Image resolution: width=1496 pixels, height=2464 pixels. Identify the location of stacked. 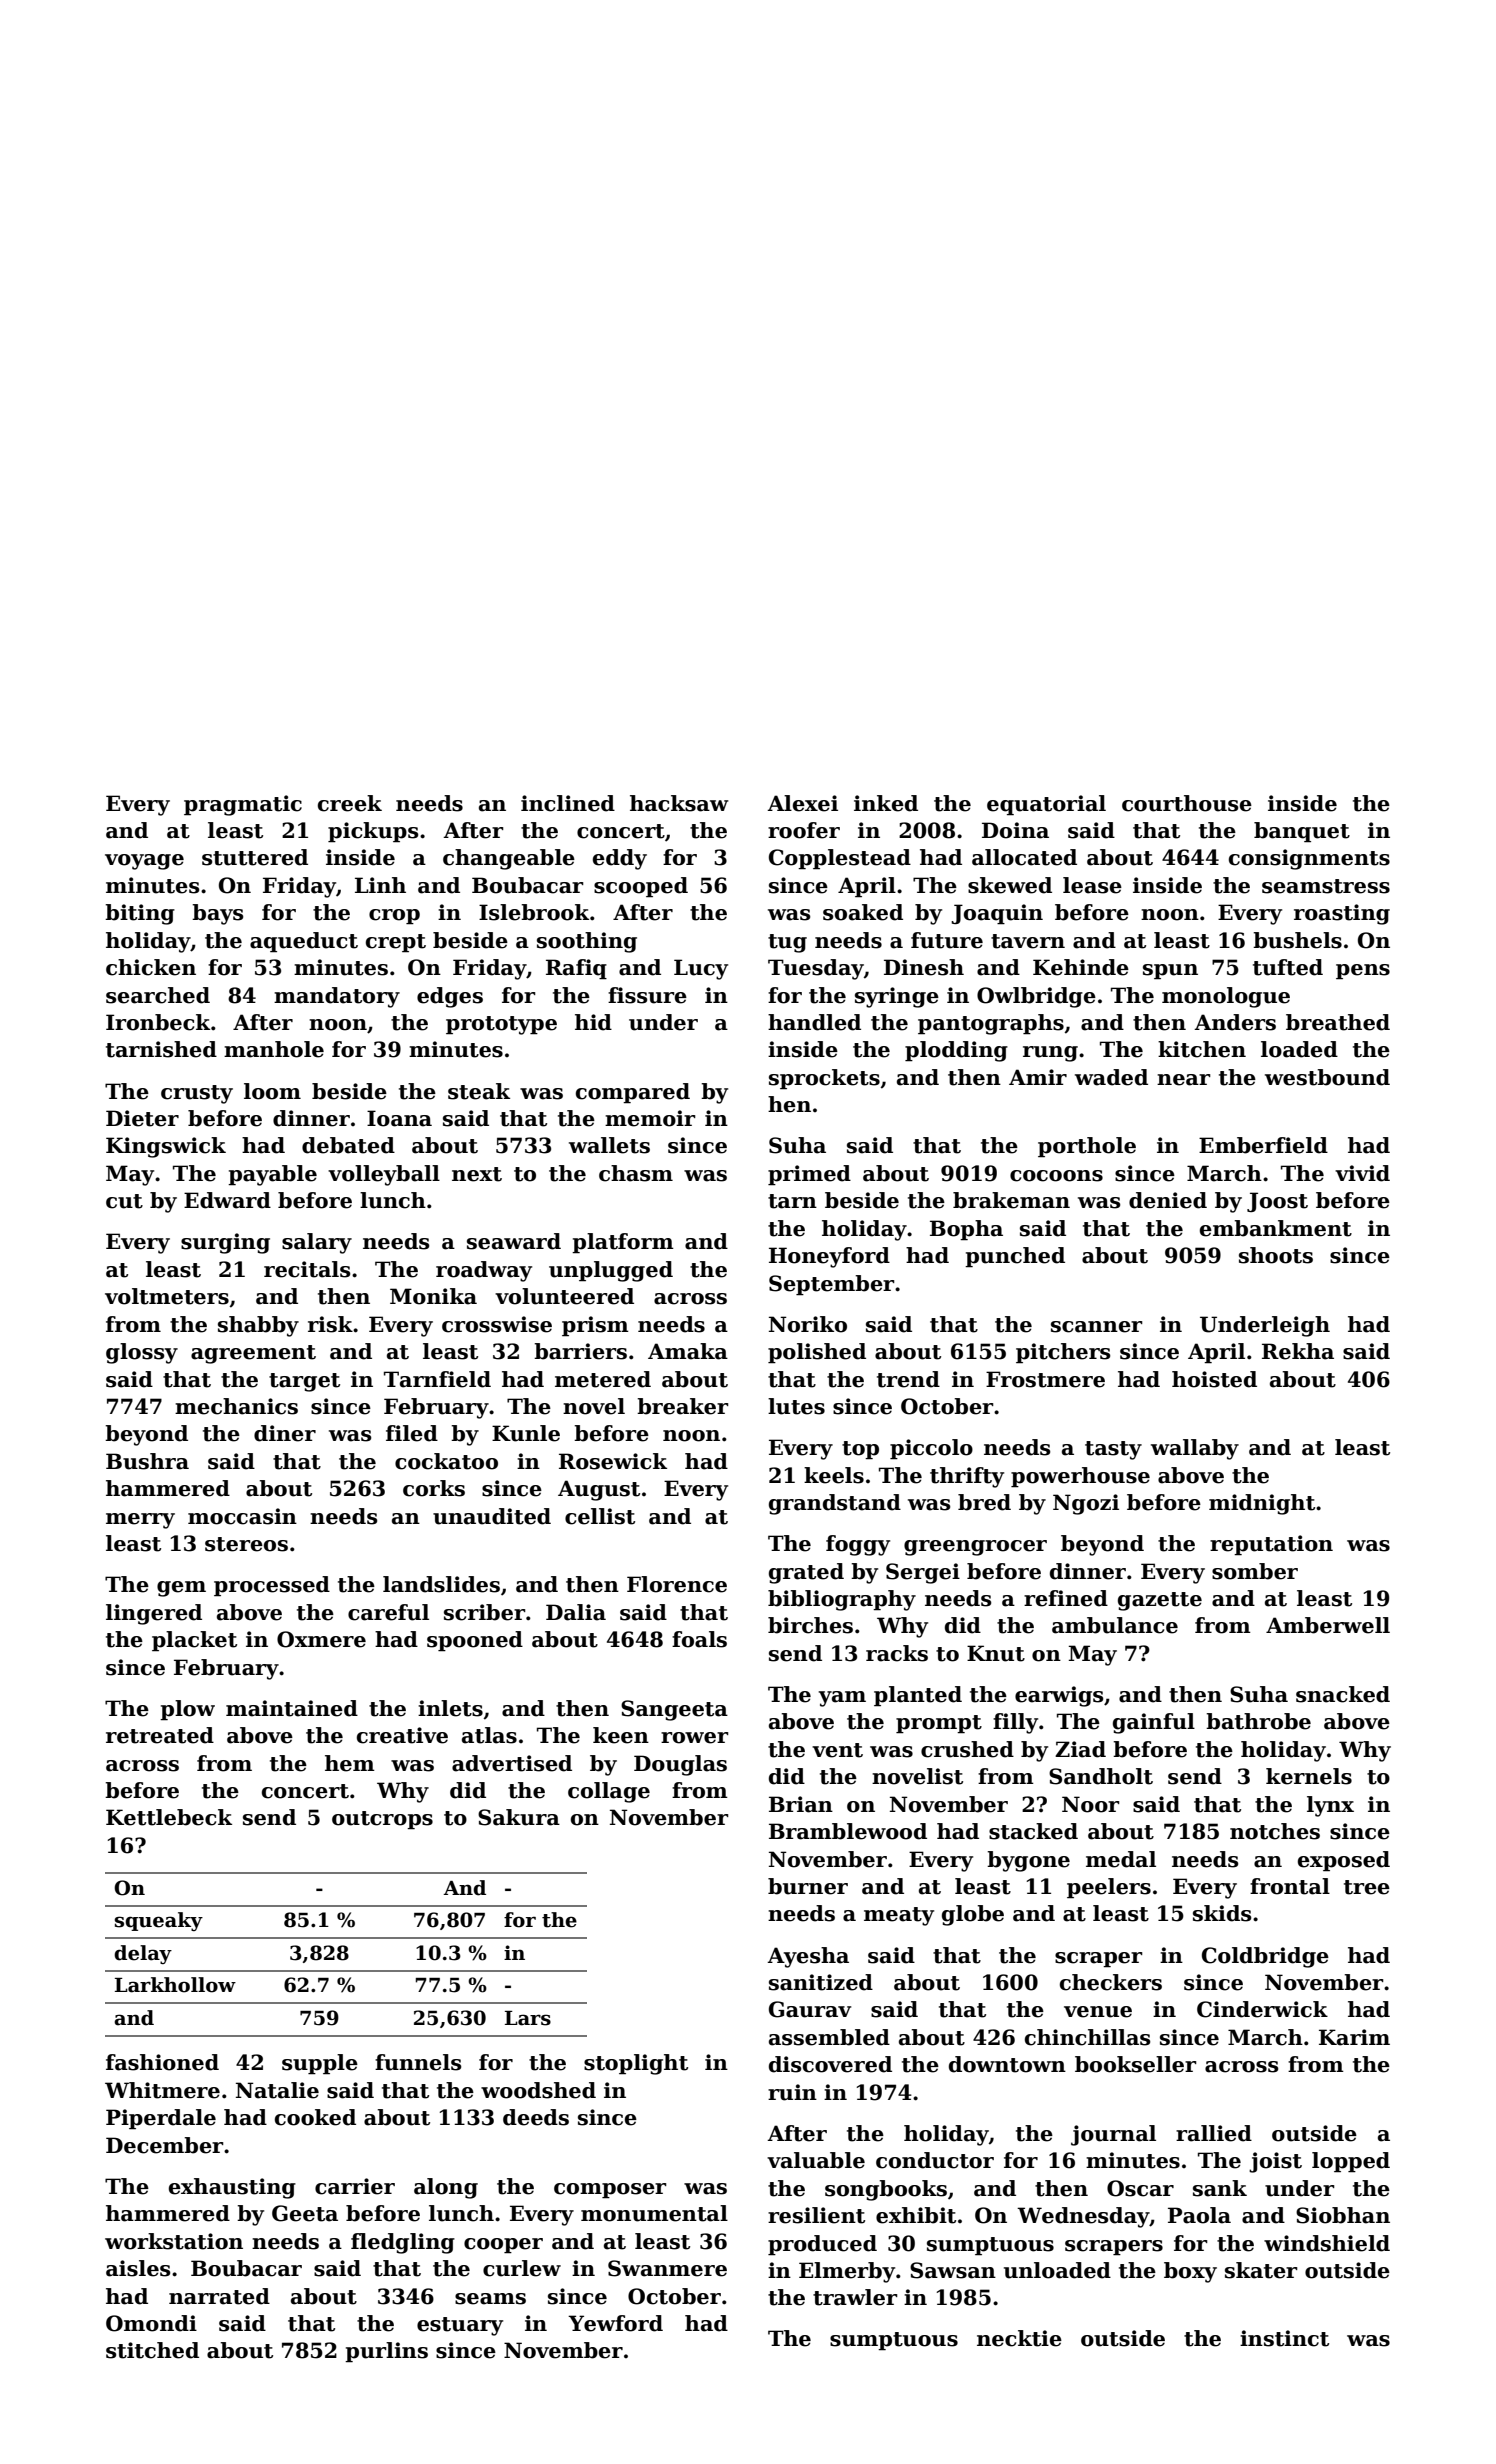
(1033, 1831).
